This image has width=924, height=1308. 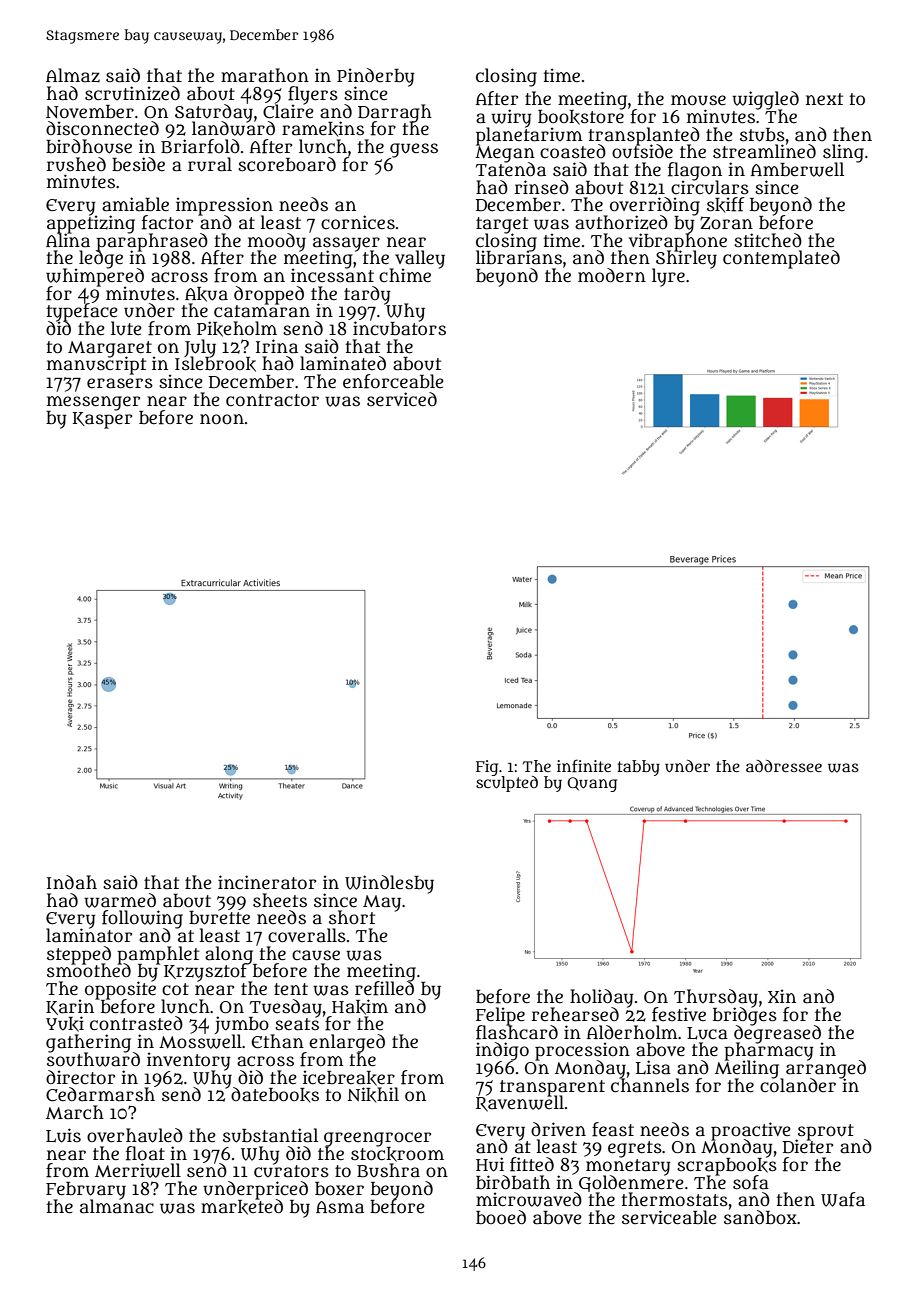 I want to click on following, so click(x=142, y=919).
